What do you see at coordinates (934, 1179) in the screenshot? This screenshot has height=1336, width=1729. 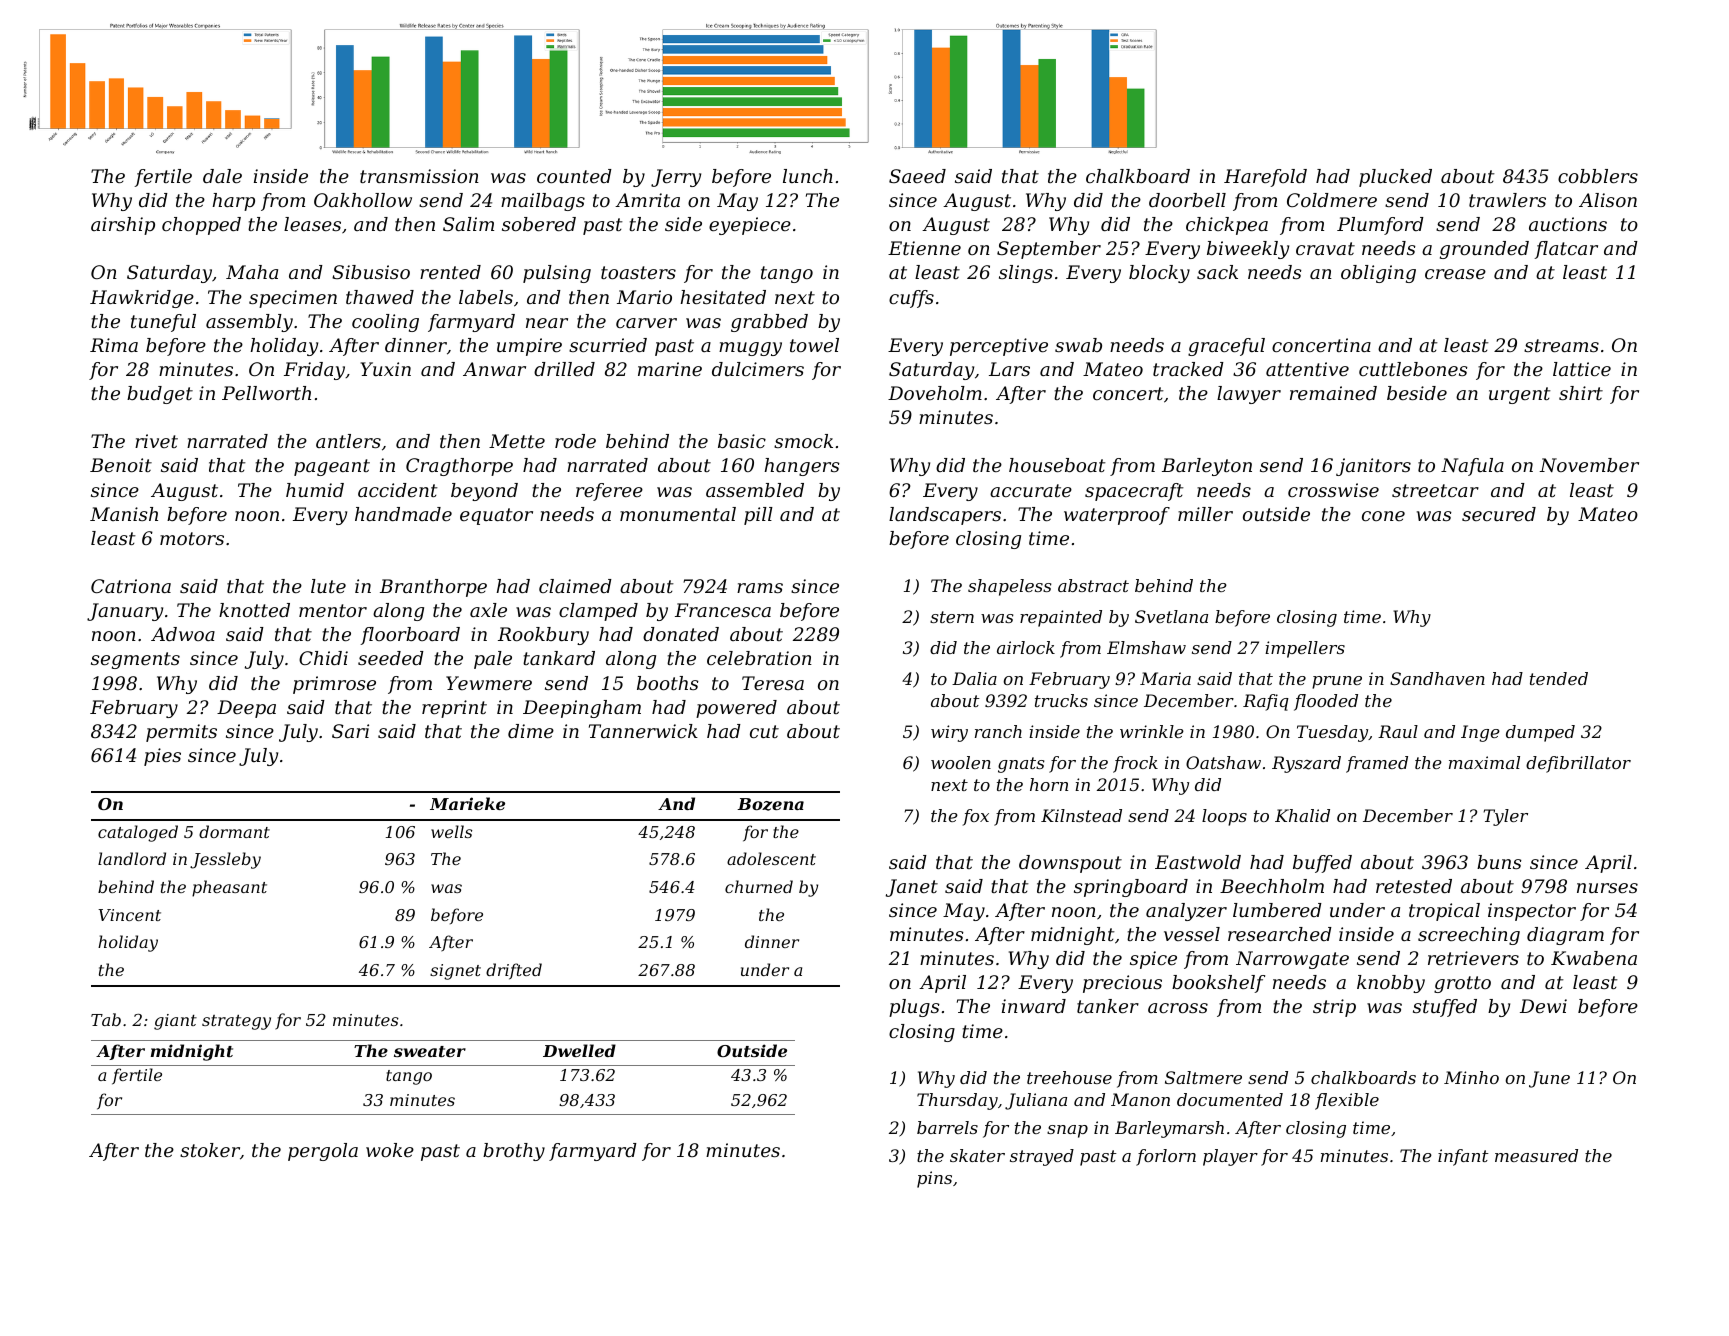 I see `pins` at bounding box center [934, 1179].
